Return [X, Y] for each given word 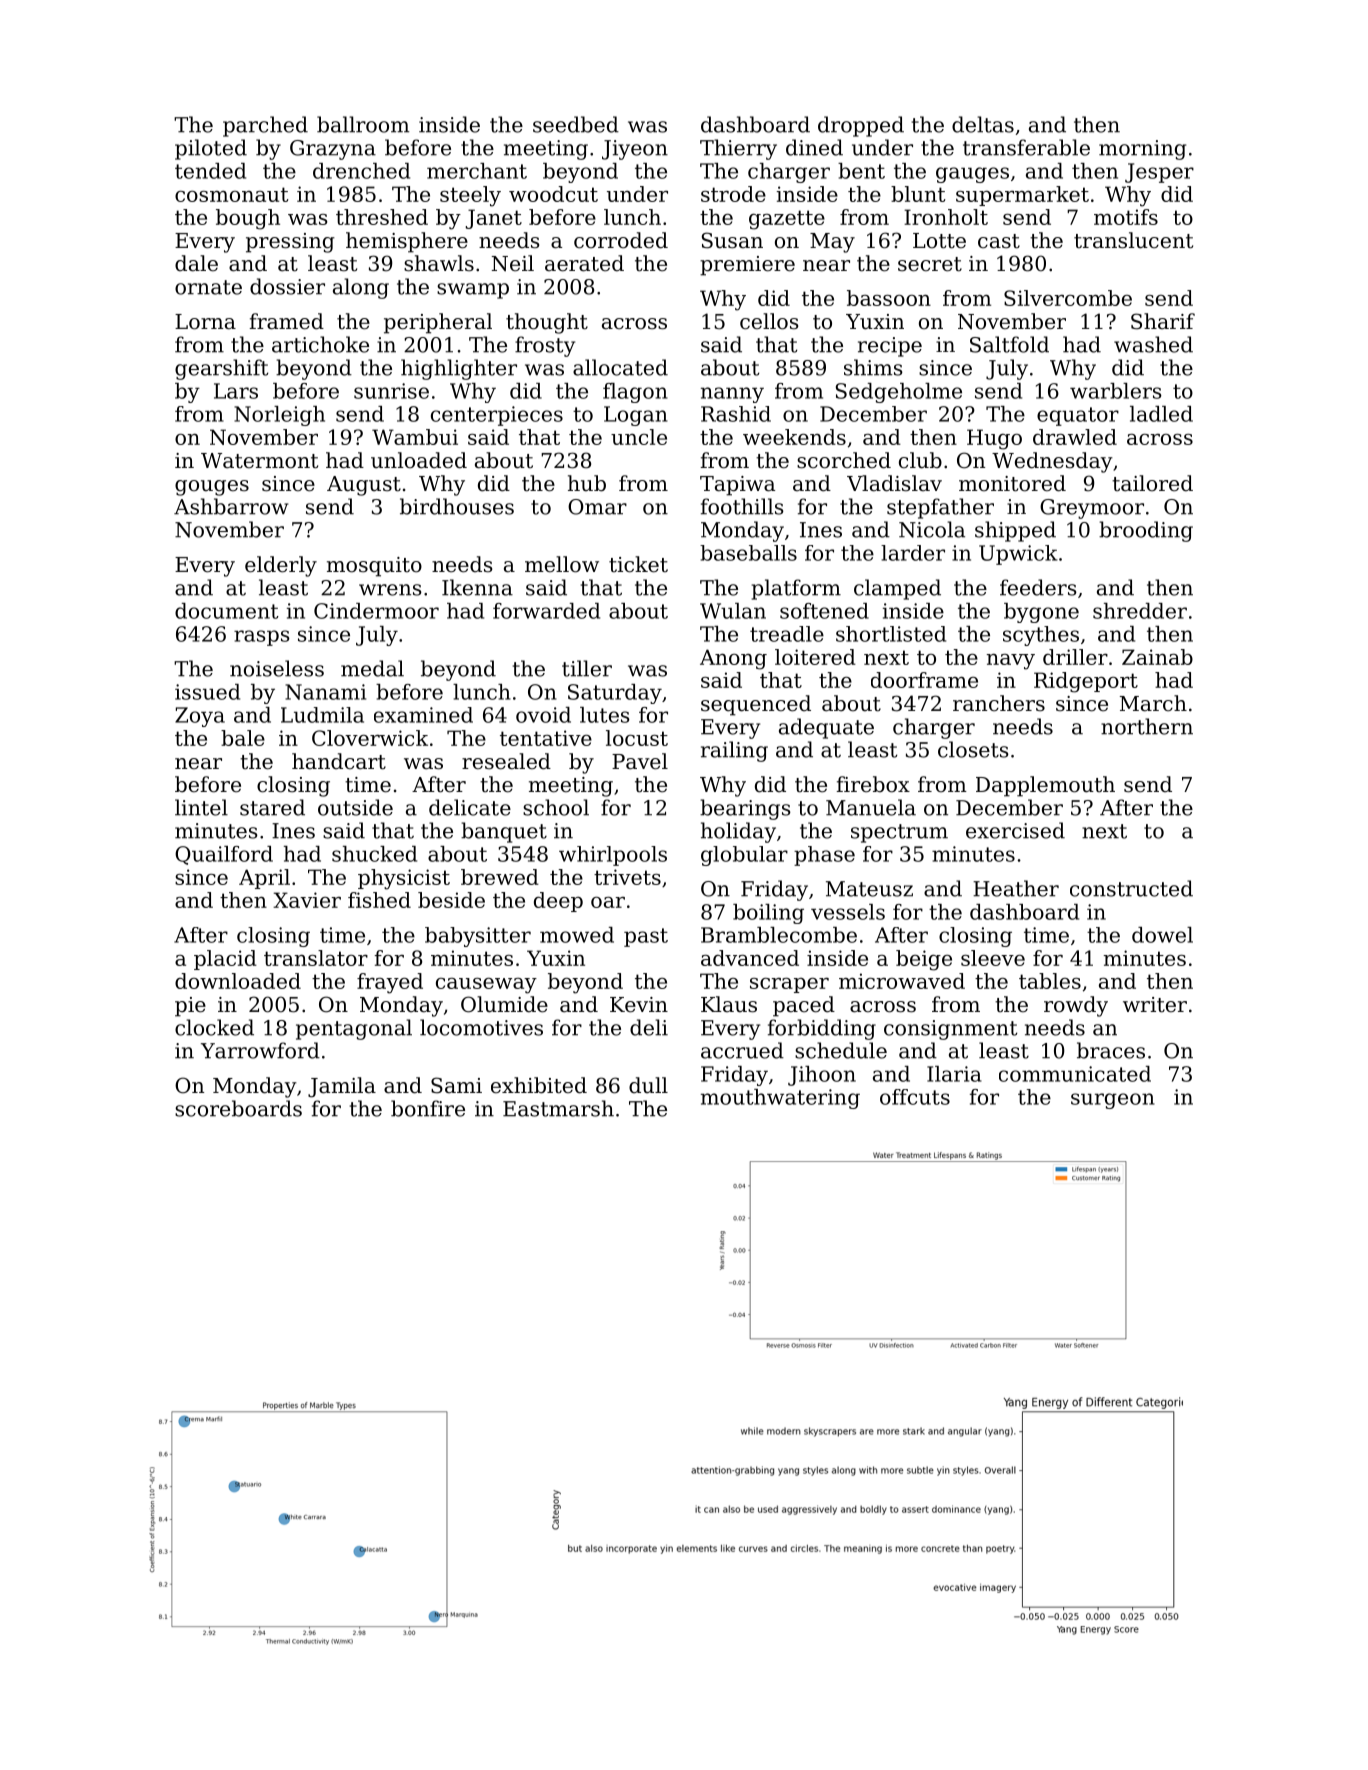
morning [1142, 150]
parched [265, 126]
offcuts [915, 1097]
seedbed [576, 124]
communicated [1075, 1074]
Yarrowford [260, 1050]
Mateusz [869, 889]
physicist [404, 879]
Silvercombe [1068, 298]
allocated [620, 367]
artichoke [320, 344]
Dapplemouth [1045, 786]
